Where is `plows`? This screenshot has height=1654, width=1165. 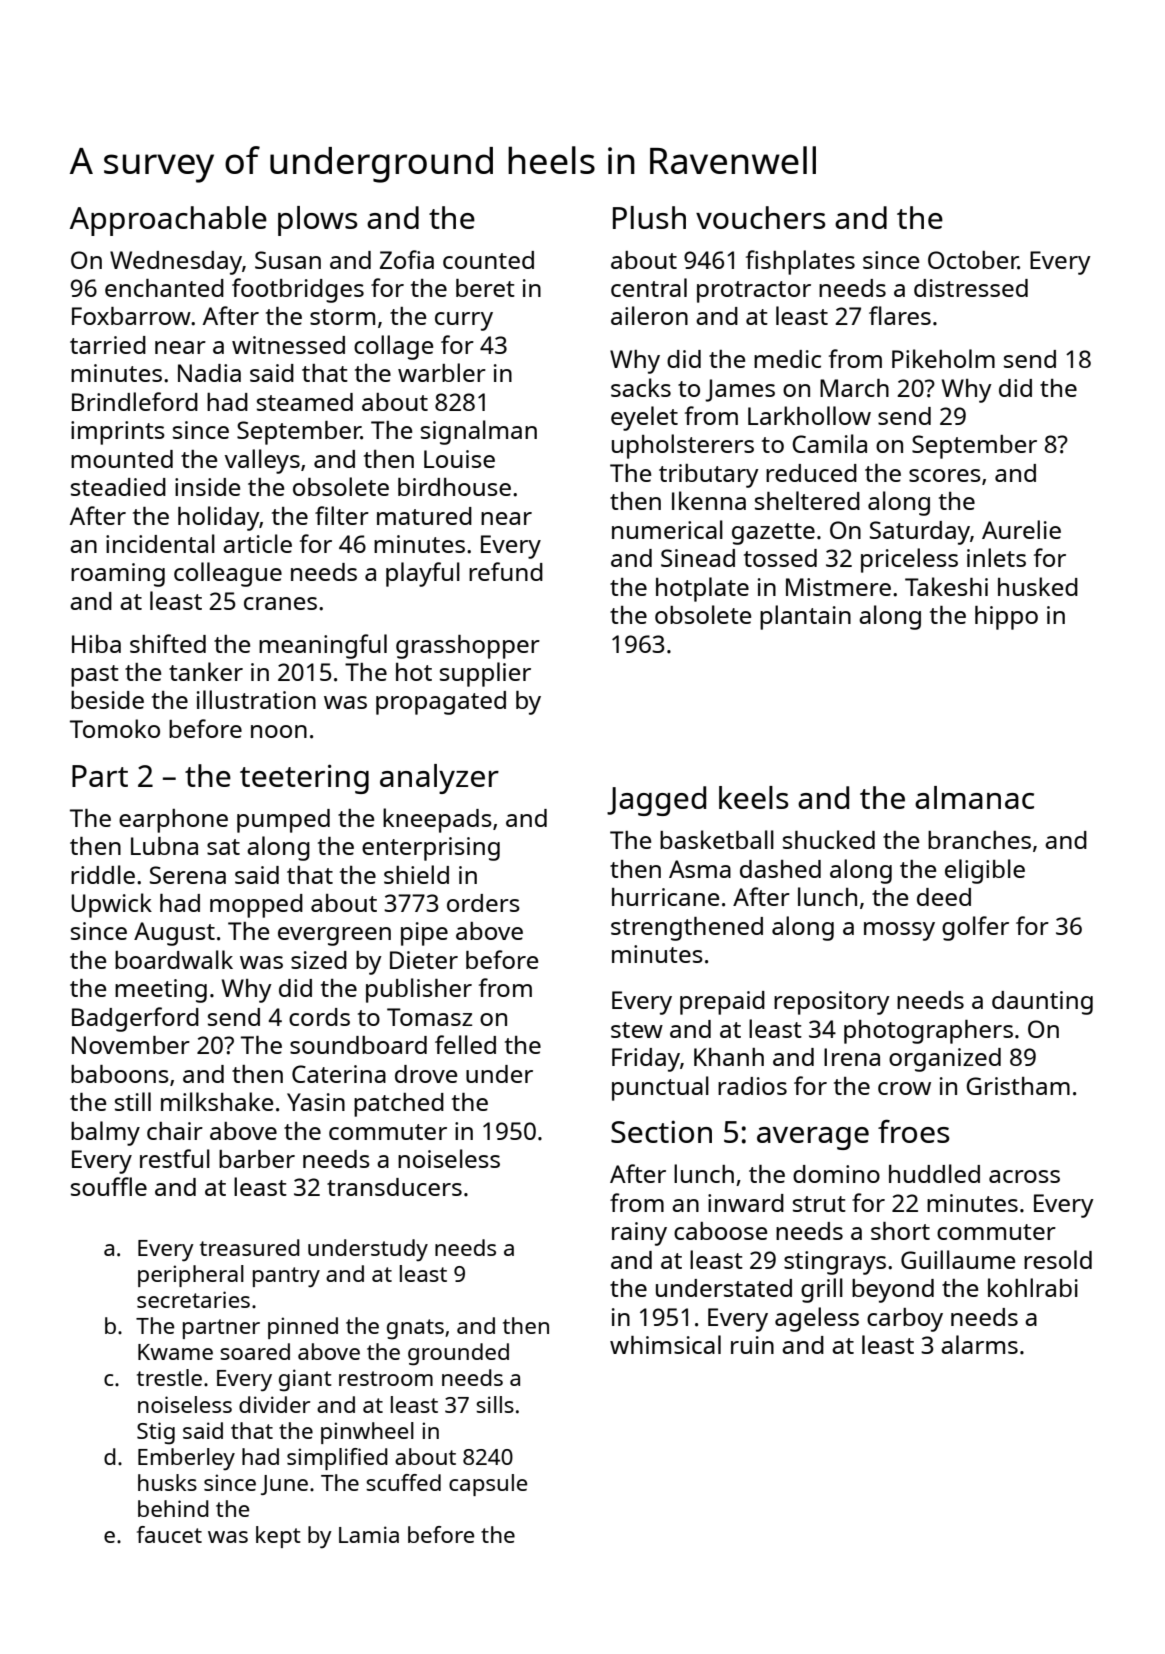
plows is located at coordinates (318, 221).
